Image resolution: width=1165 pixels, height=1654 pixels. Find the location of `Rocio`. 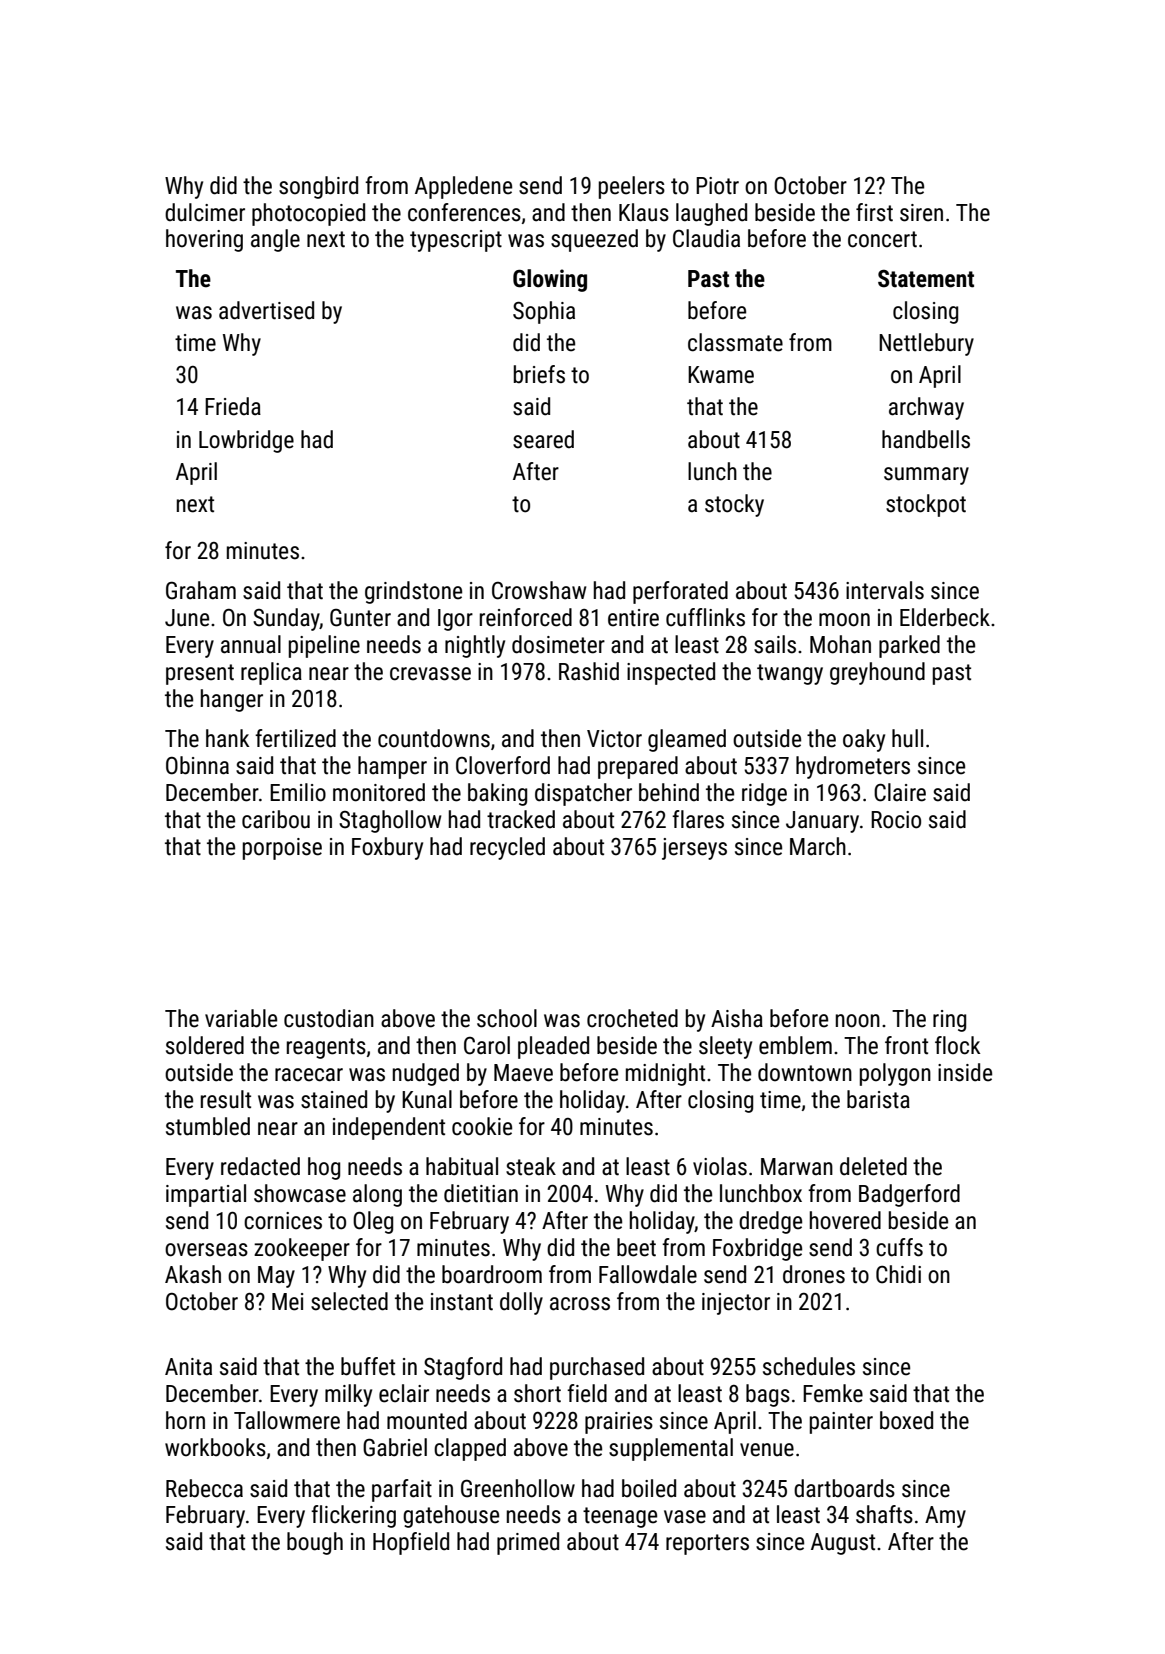

Rocio is located at coordinates (896, 820).
